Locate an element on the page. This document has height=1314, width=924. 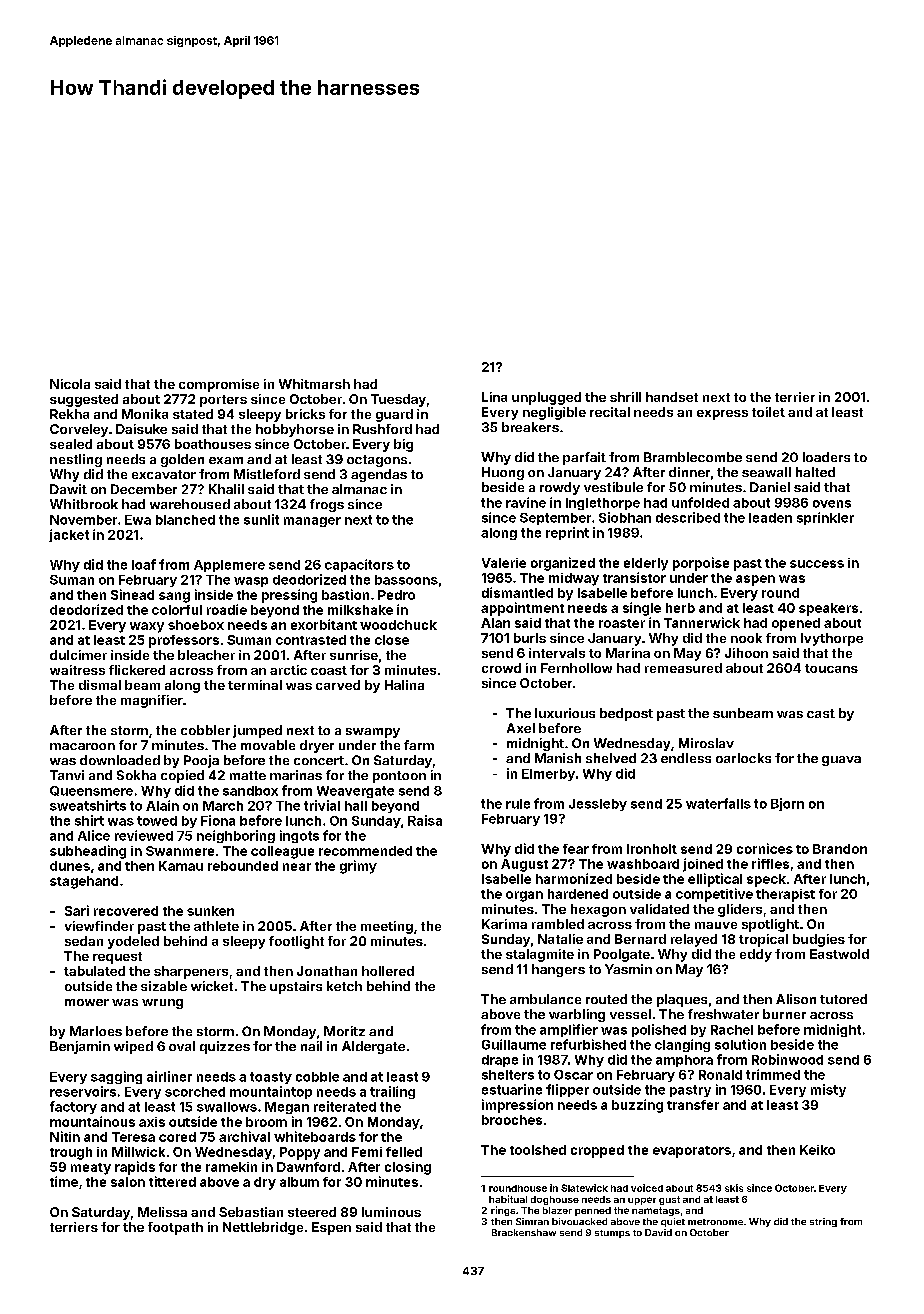
brooches is located at coordinates (512, 1120).
